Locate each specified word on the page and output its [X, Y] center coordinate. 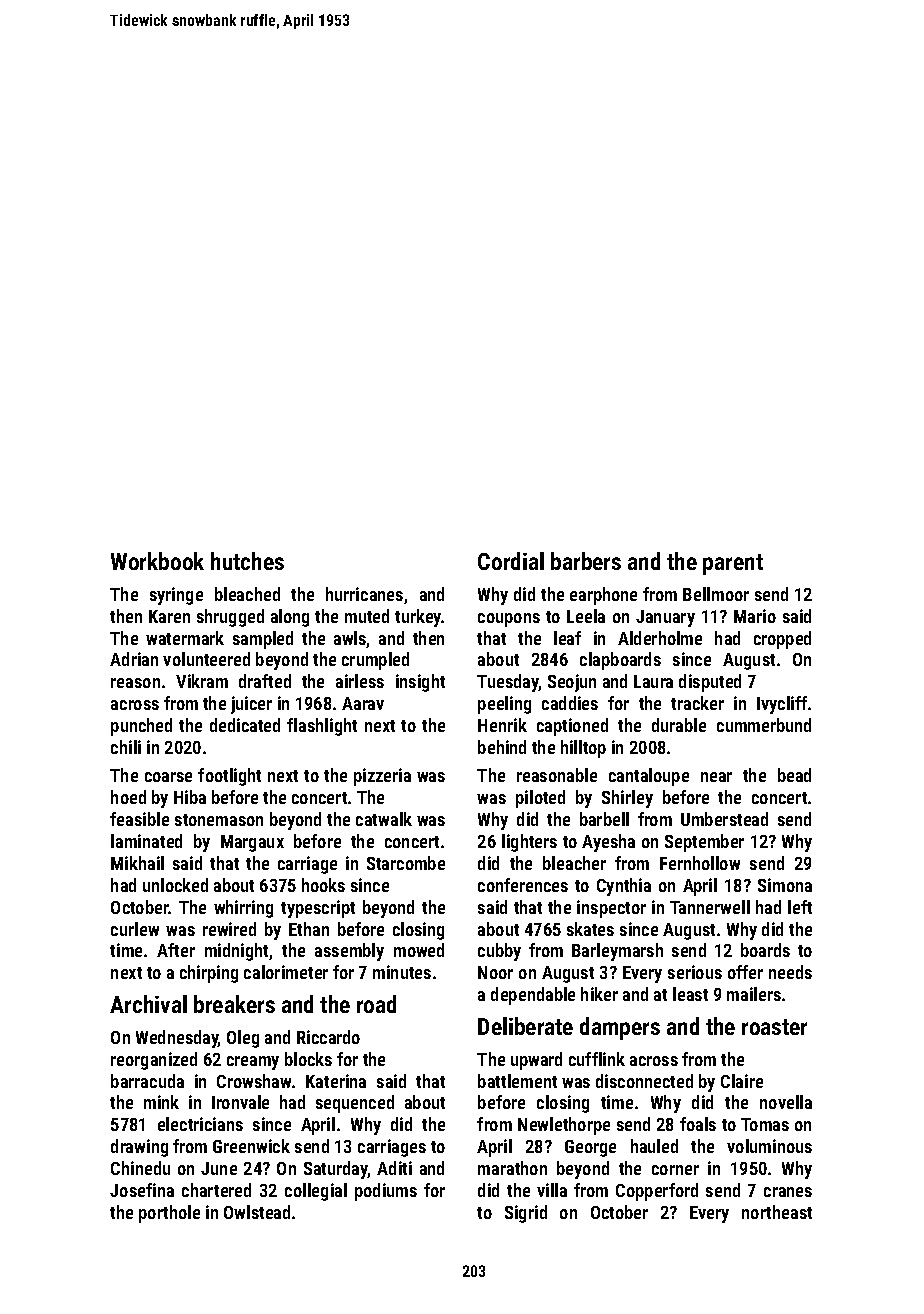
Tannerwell [710, 907]
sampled [263, 640]
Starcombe [406, 863]
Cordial [511, 561]
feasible [139, 819]
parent [733, 564]
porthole [169, 1214]
